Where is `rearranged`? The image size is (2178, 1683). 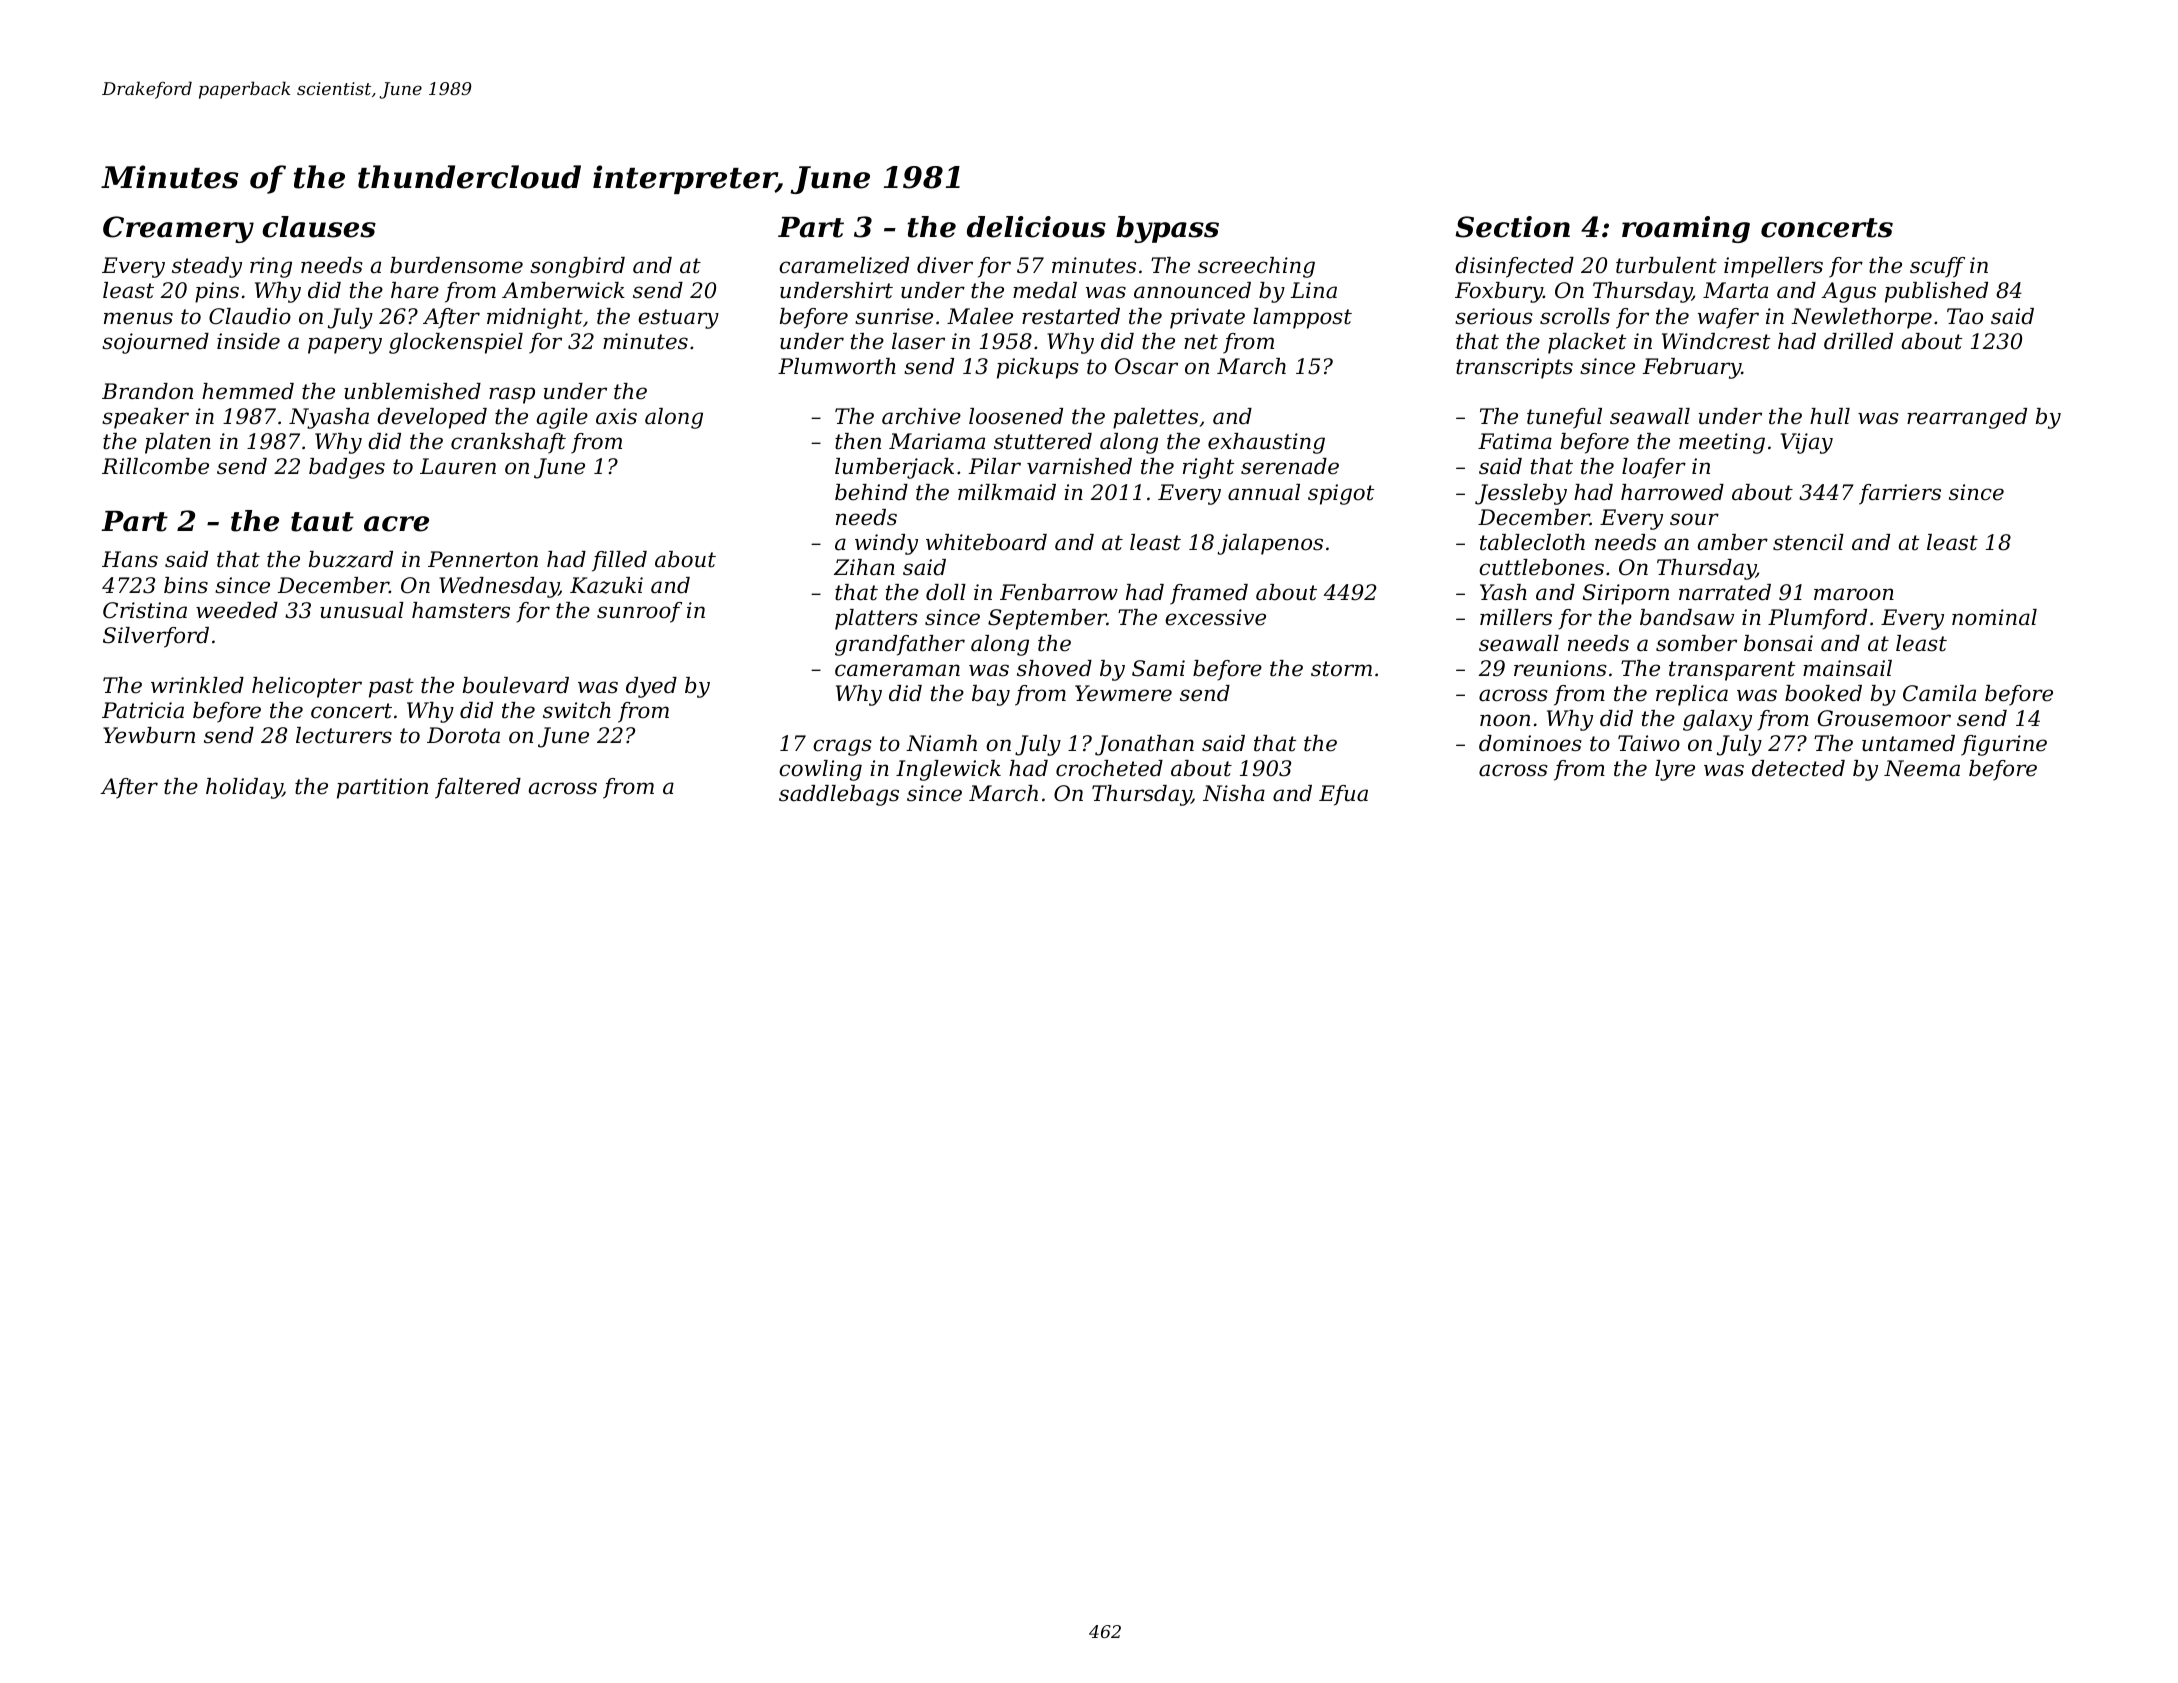
rearranged is located at coordinates (1967, 418).
